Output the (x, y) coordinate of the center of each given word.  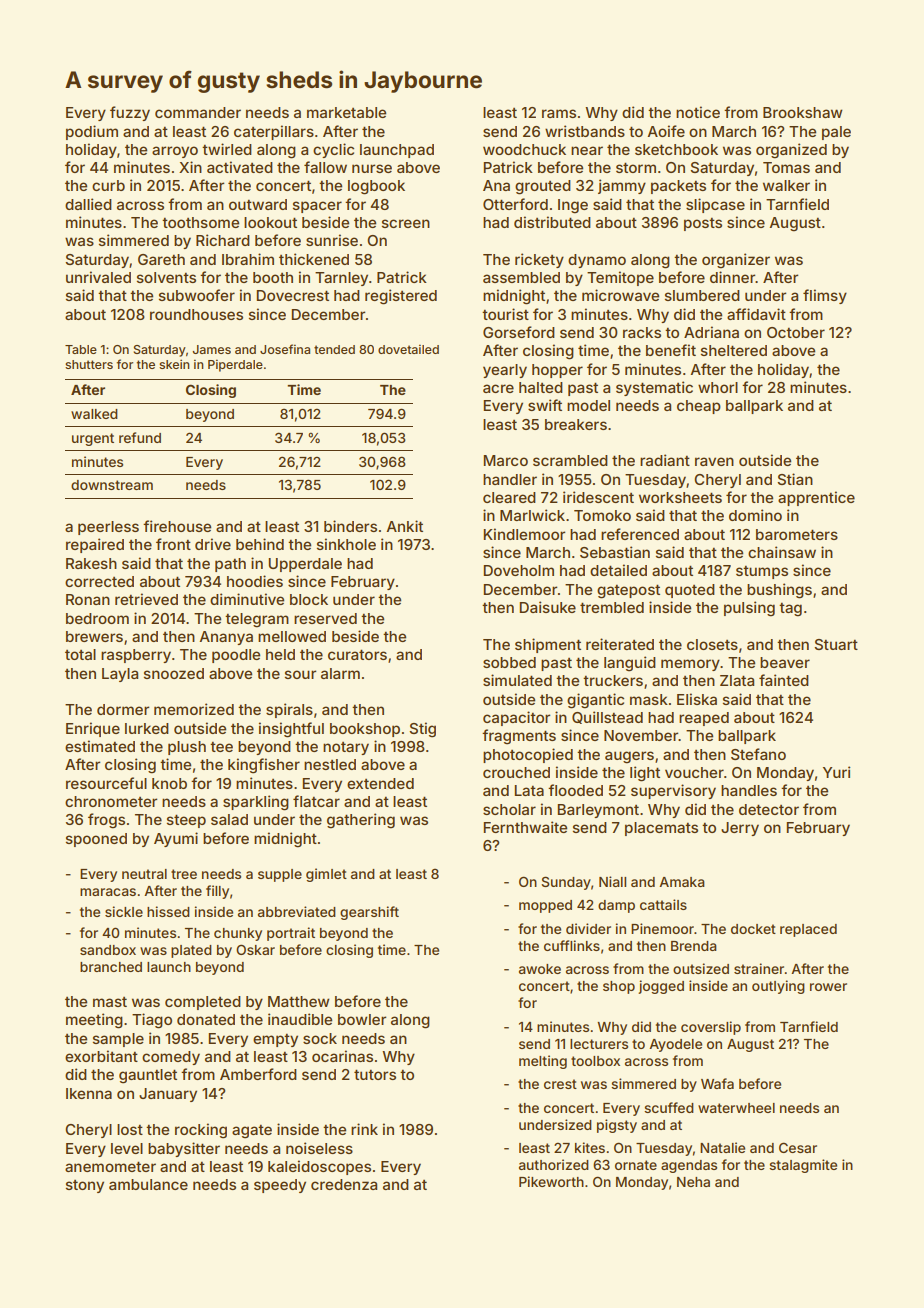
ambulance (148, 1184)
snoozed (174, 673)
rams (559, 113)
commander (198, 112)
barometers (797, 534)
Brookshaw (803, 112)
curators (357, 654)
